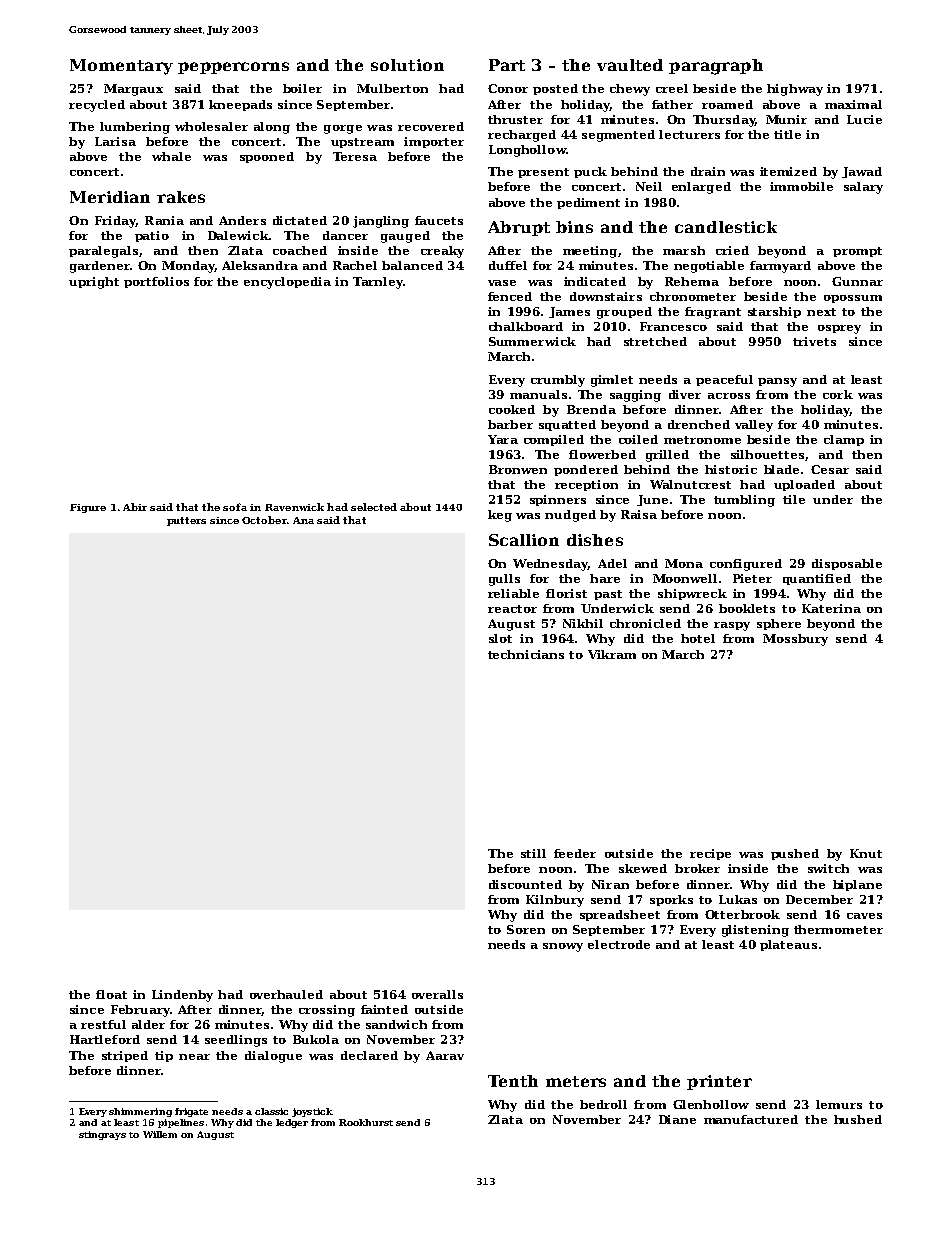  I want to click on Abir, so click(135, 507).
